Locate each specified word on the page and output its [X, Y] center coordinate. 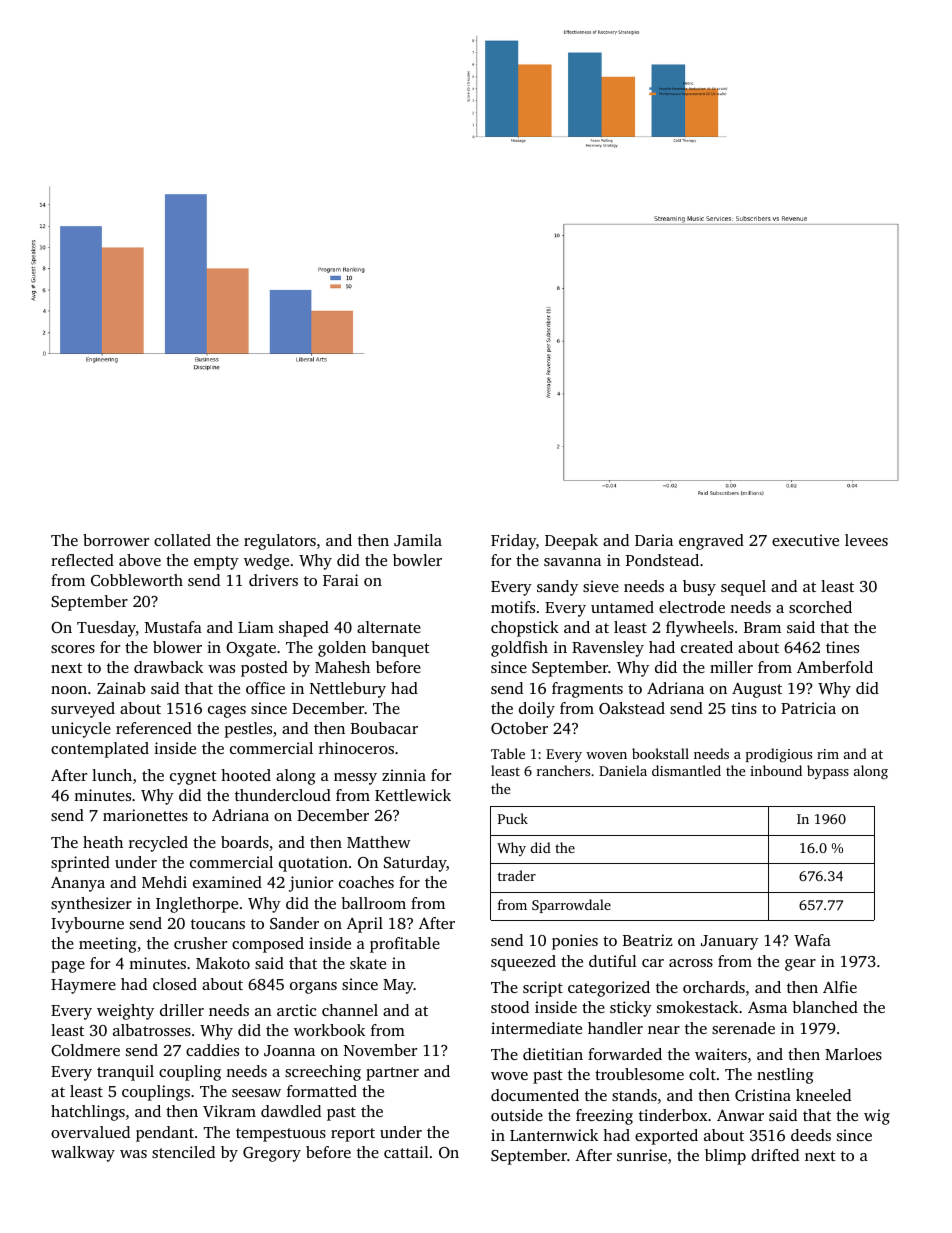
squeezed [523, 963]
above [140, 560]
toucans [218, 924]
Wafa [812, 940]
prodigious [779, 755]
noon [69, 690]
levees [866, 540]
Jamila [418, 540]
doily [537, 710]
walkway [83, 1154]
